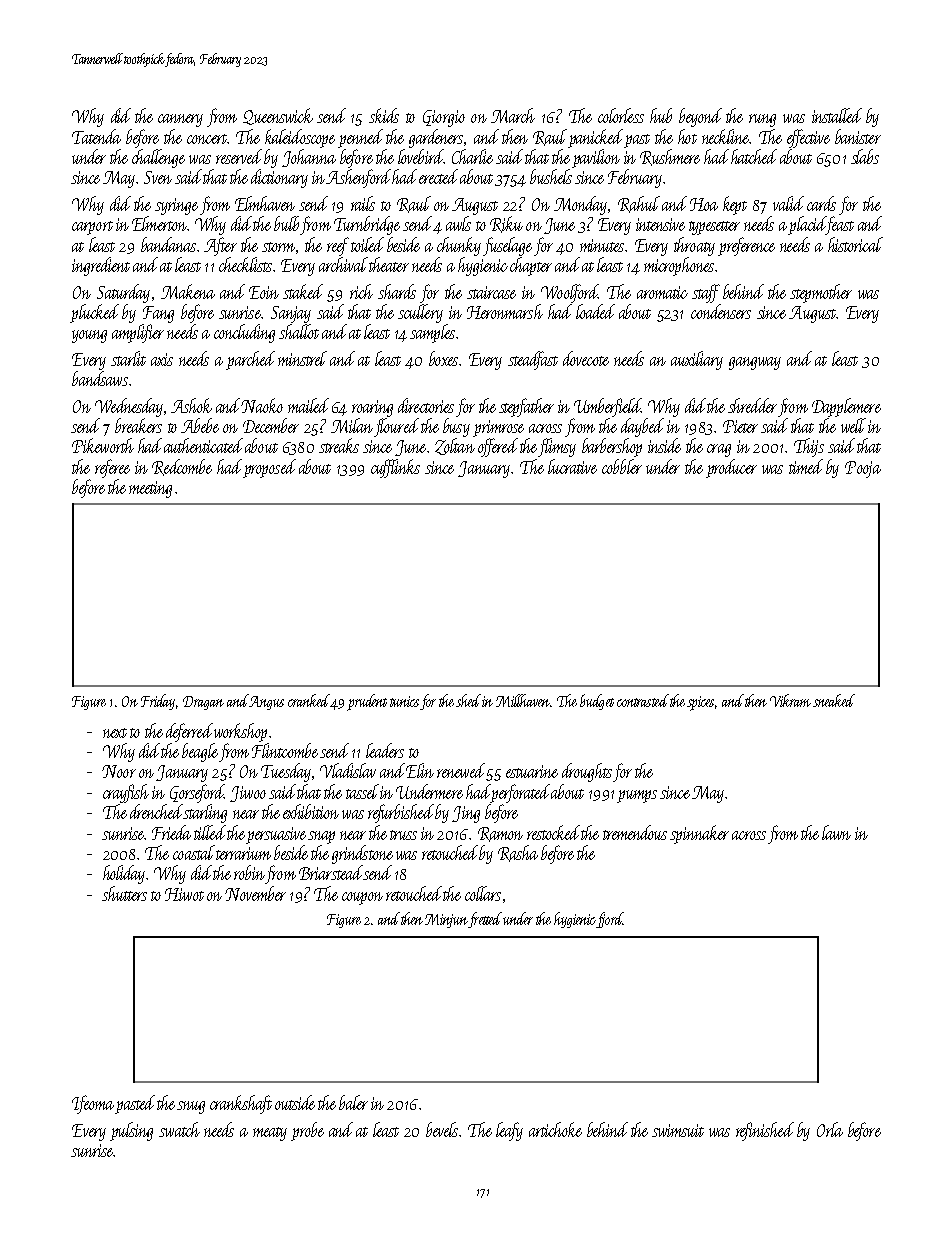 The height and width of the document is (1233, 952). What do you see at coordinates (266, 703) in the document?
I see `Angus` at bounding box center [266, 703].
